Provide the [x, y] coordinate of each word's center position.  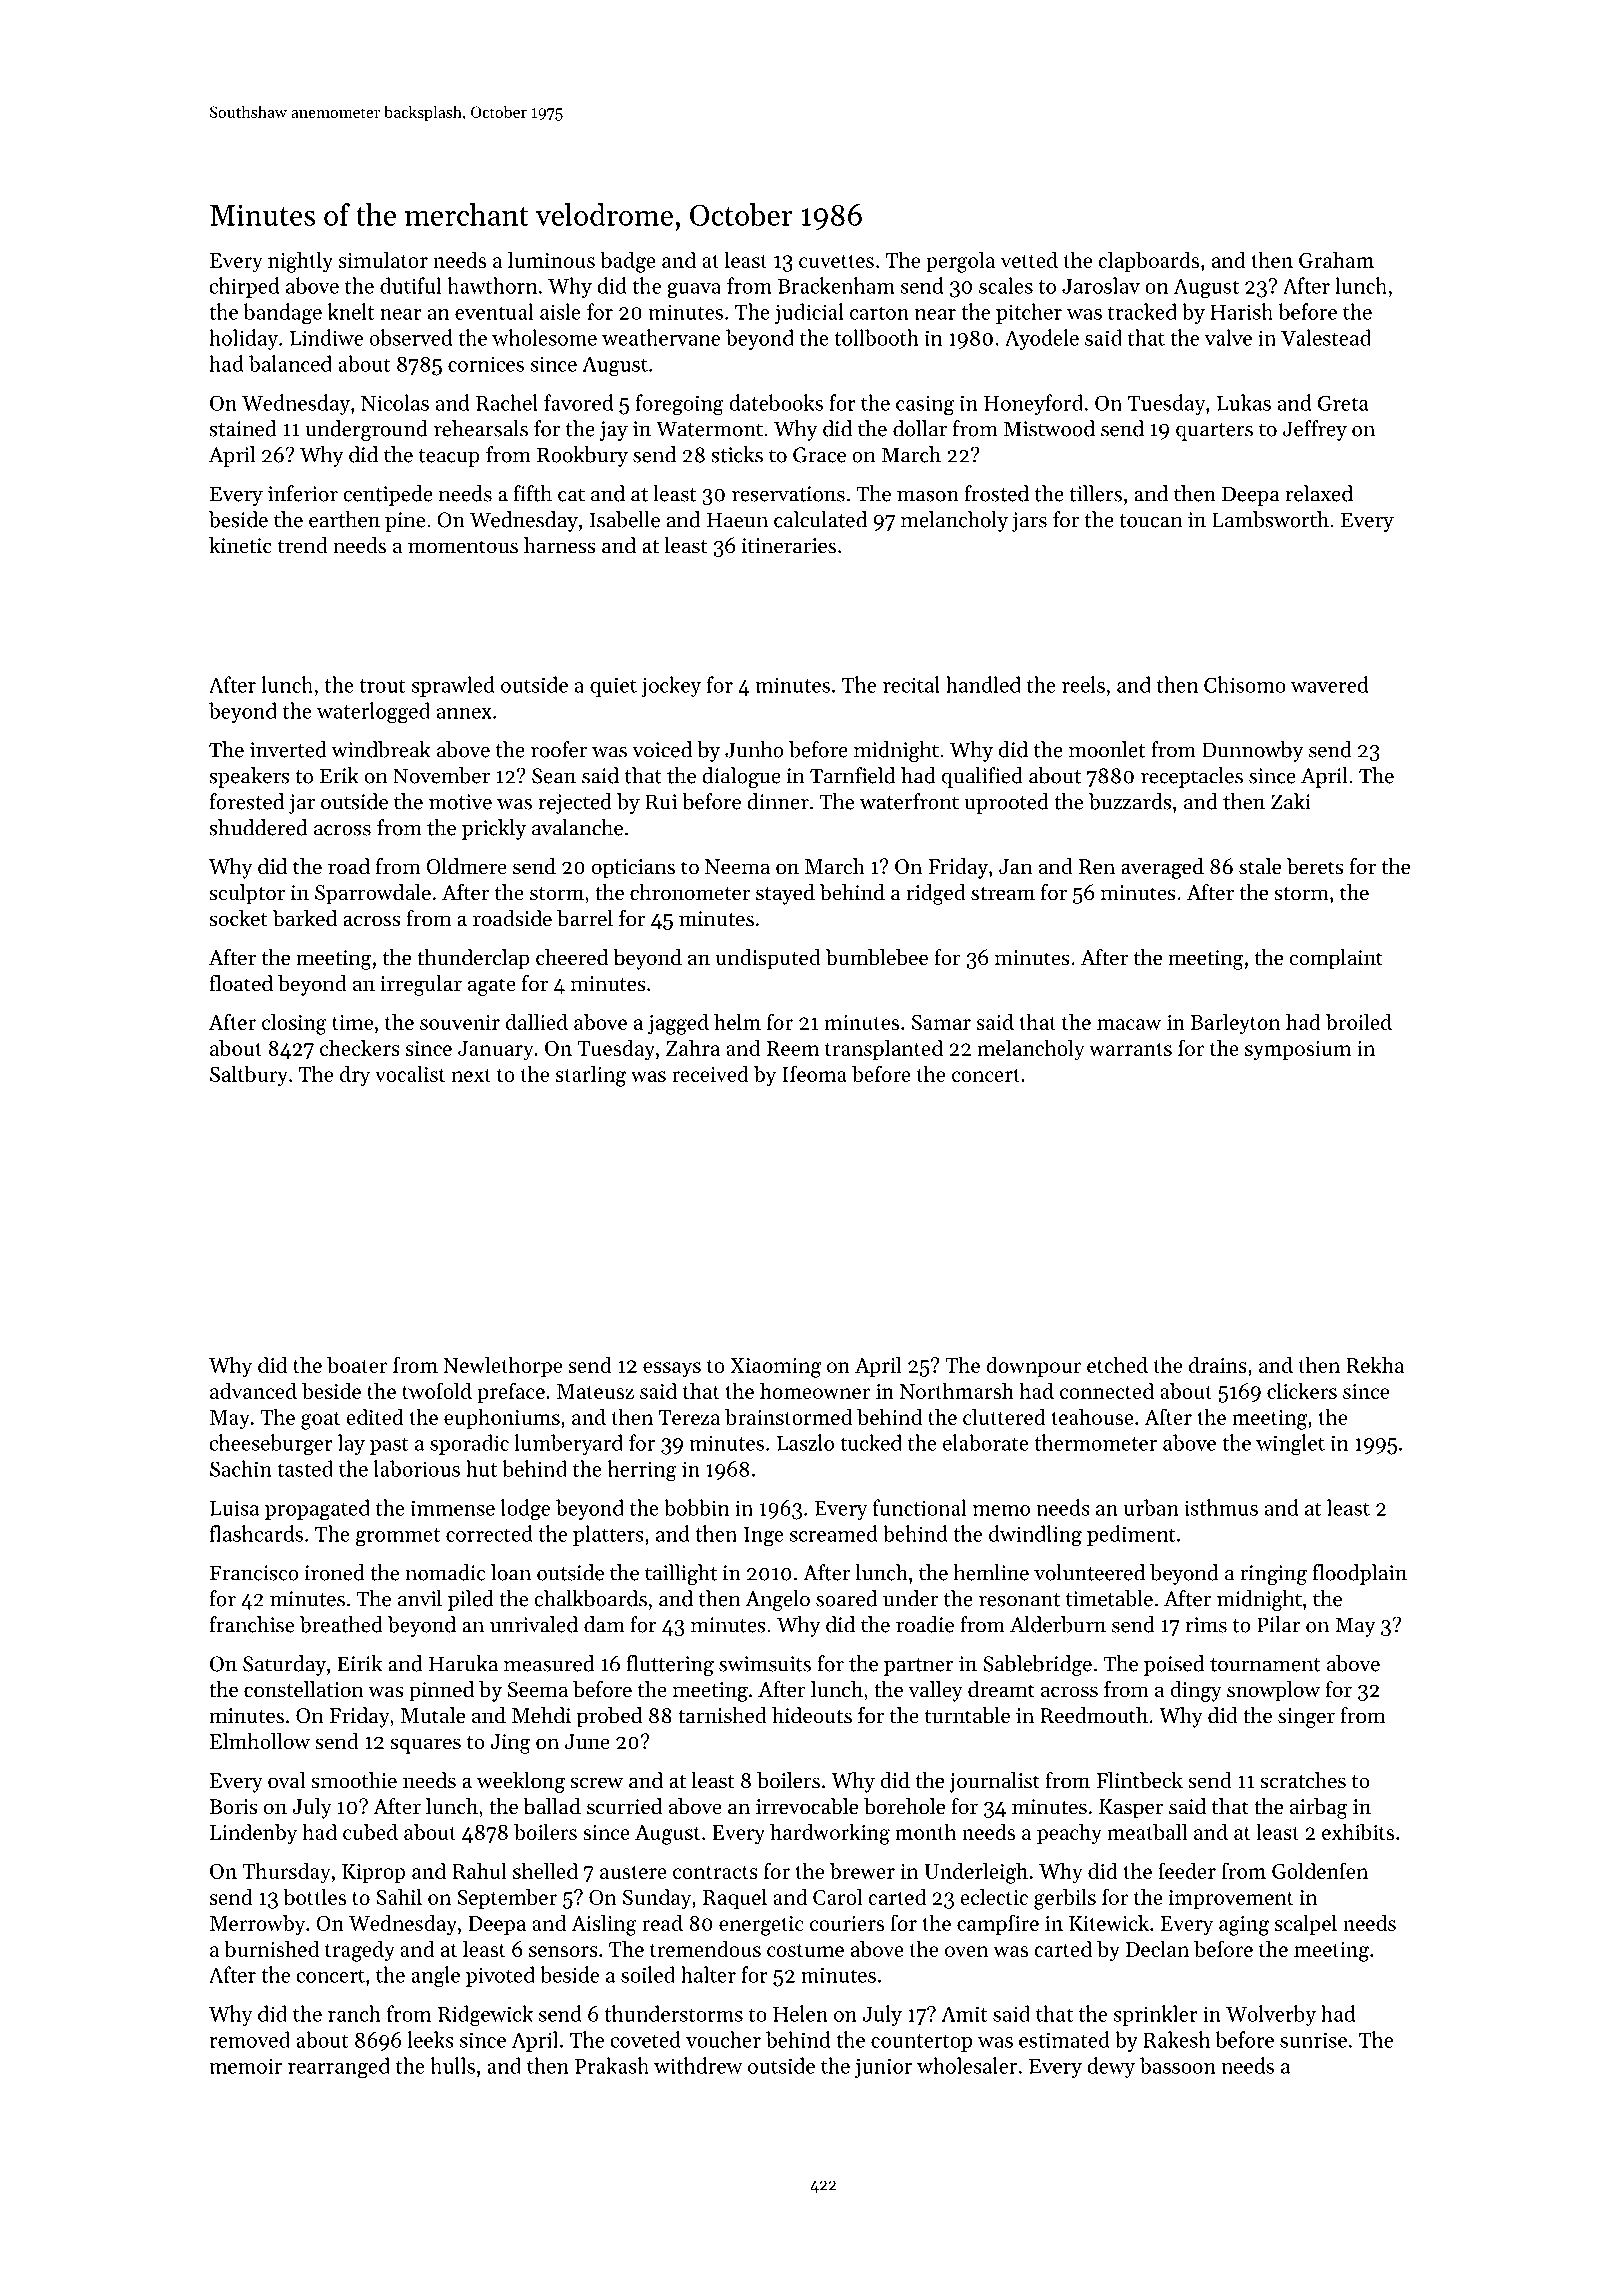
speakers [249, 777]
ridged [936, 894]
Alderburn [1058, 1624]
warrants [1130, 1049]
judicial [809, 313]
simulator [383, 259]
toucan [1150, 521]
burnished [271, 1948]
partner [919, 1667]
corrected [489, 1533]
